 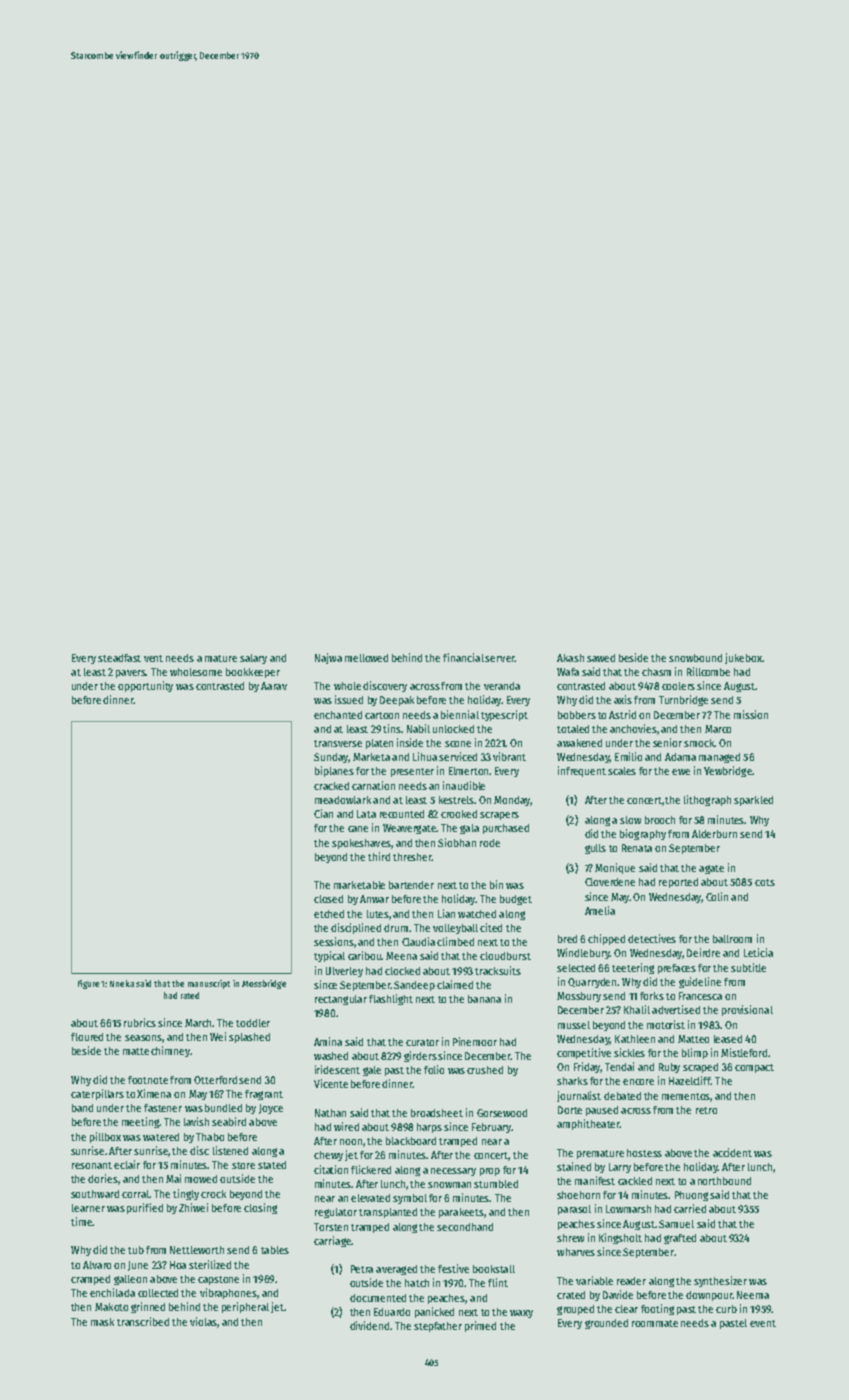 I want to click on salary, so click(x=253, y=659).
